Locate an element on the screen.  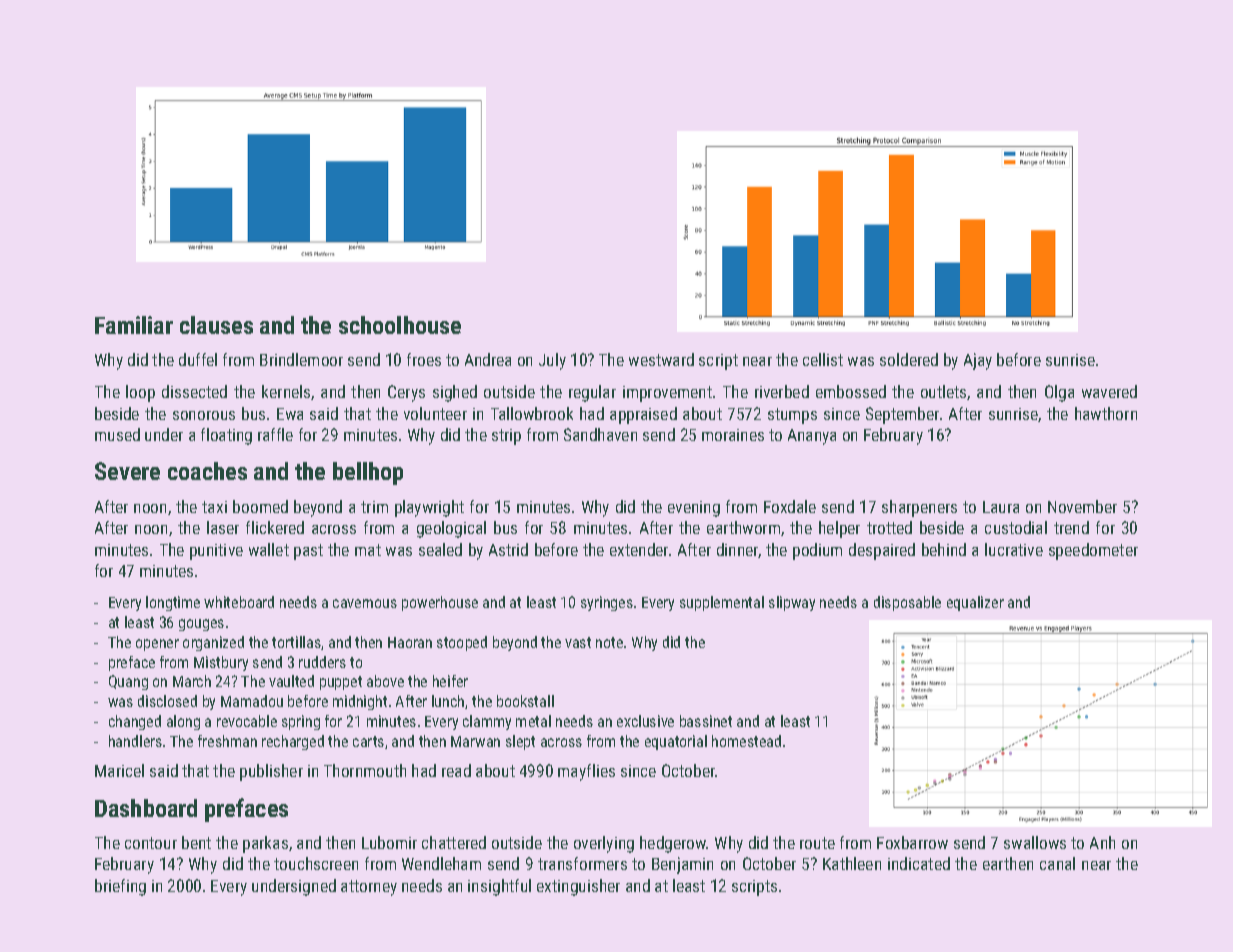
briefing is located at coordinates (120, 887).
